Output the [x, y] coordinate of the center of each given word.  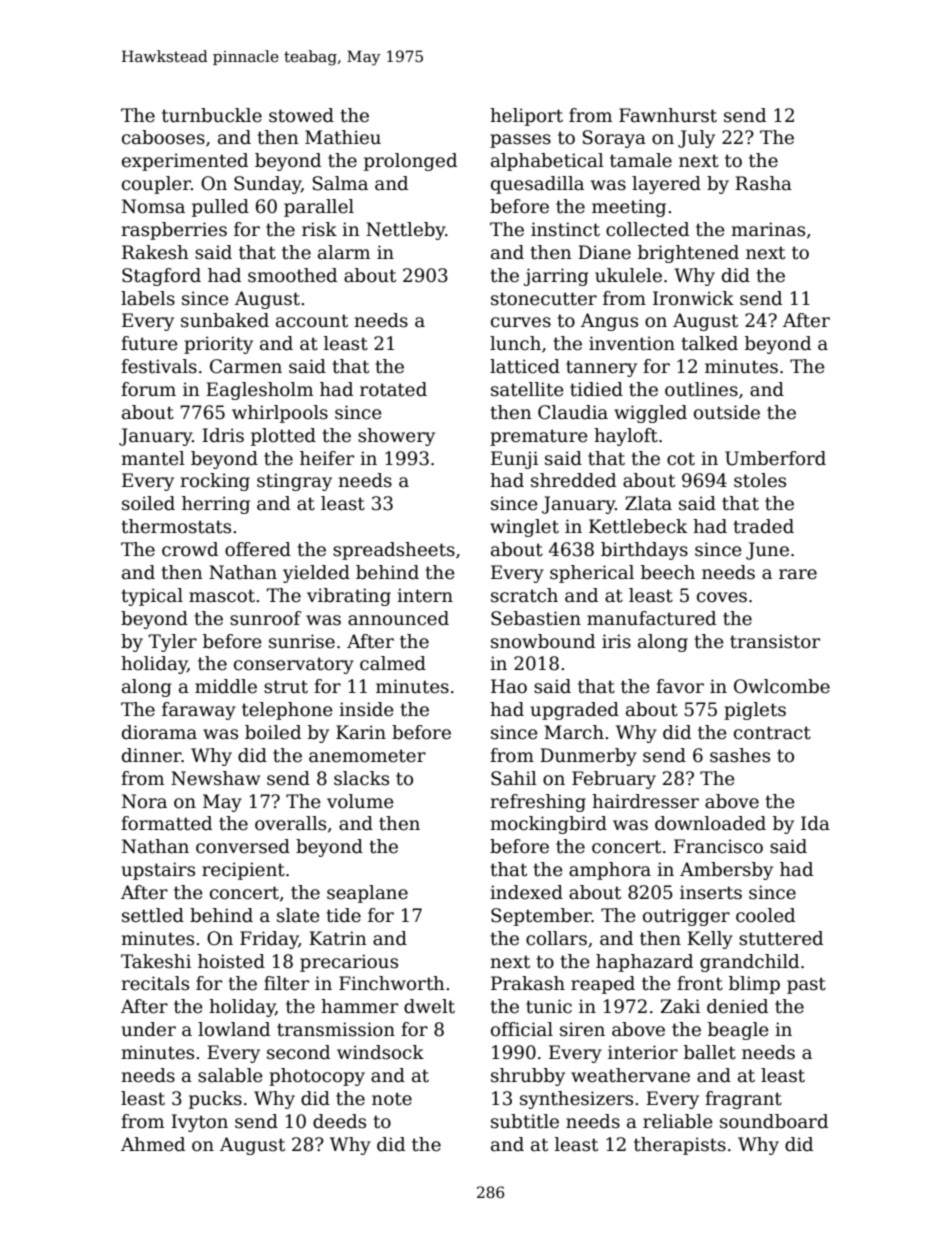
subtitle [525, 1121]
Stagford [161, 277]
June [767, 551]
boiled [273, 732]
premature [539, 437]
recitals [155, 983]
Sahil [514, 778]
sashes [740, 755]
